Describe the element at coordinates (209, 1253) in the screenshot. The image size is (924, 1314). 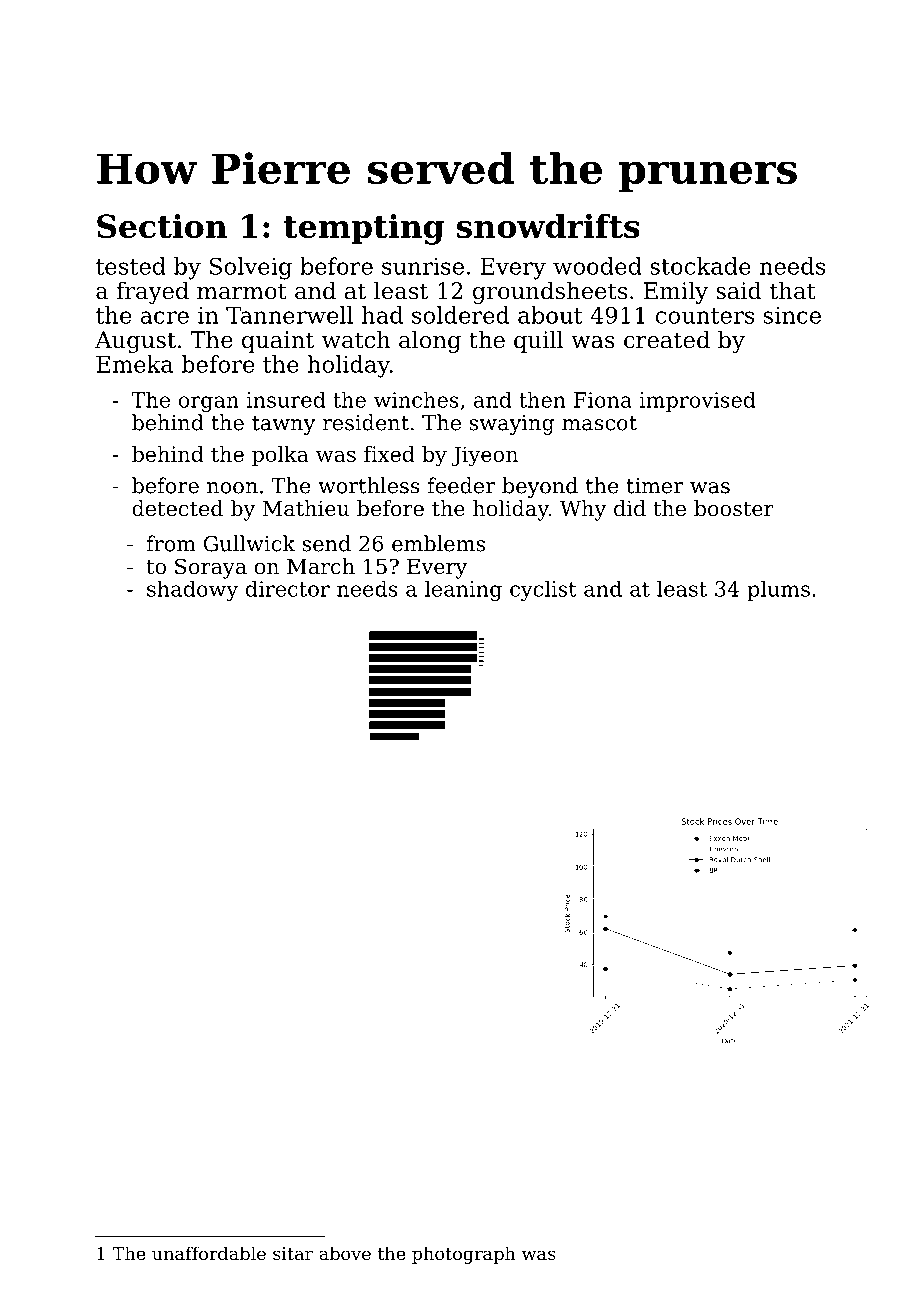
I see `unaffordable` at that location.
